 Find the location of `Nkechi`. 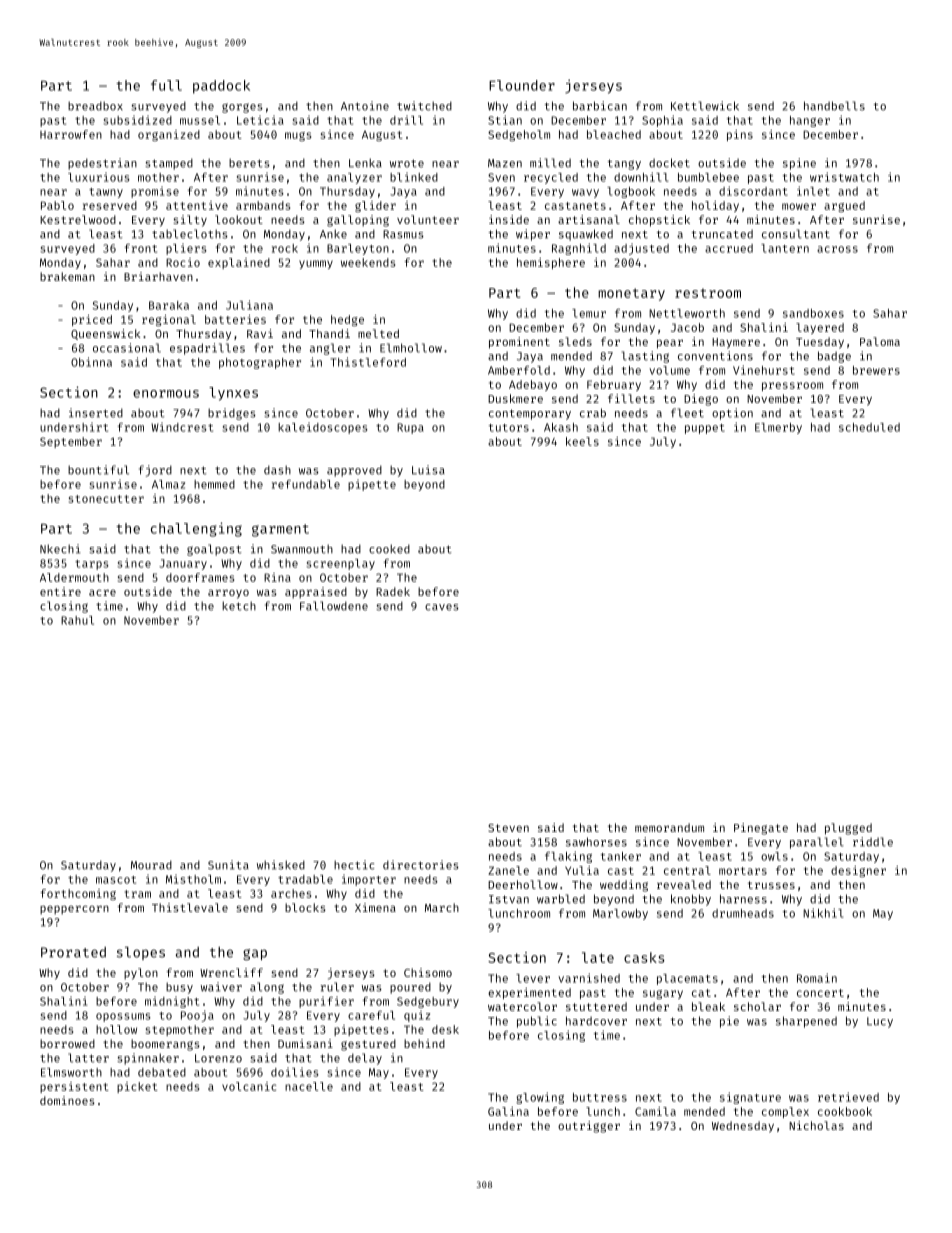

Nkechi is located at coordinates (60, 549).
